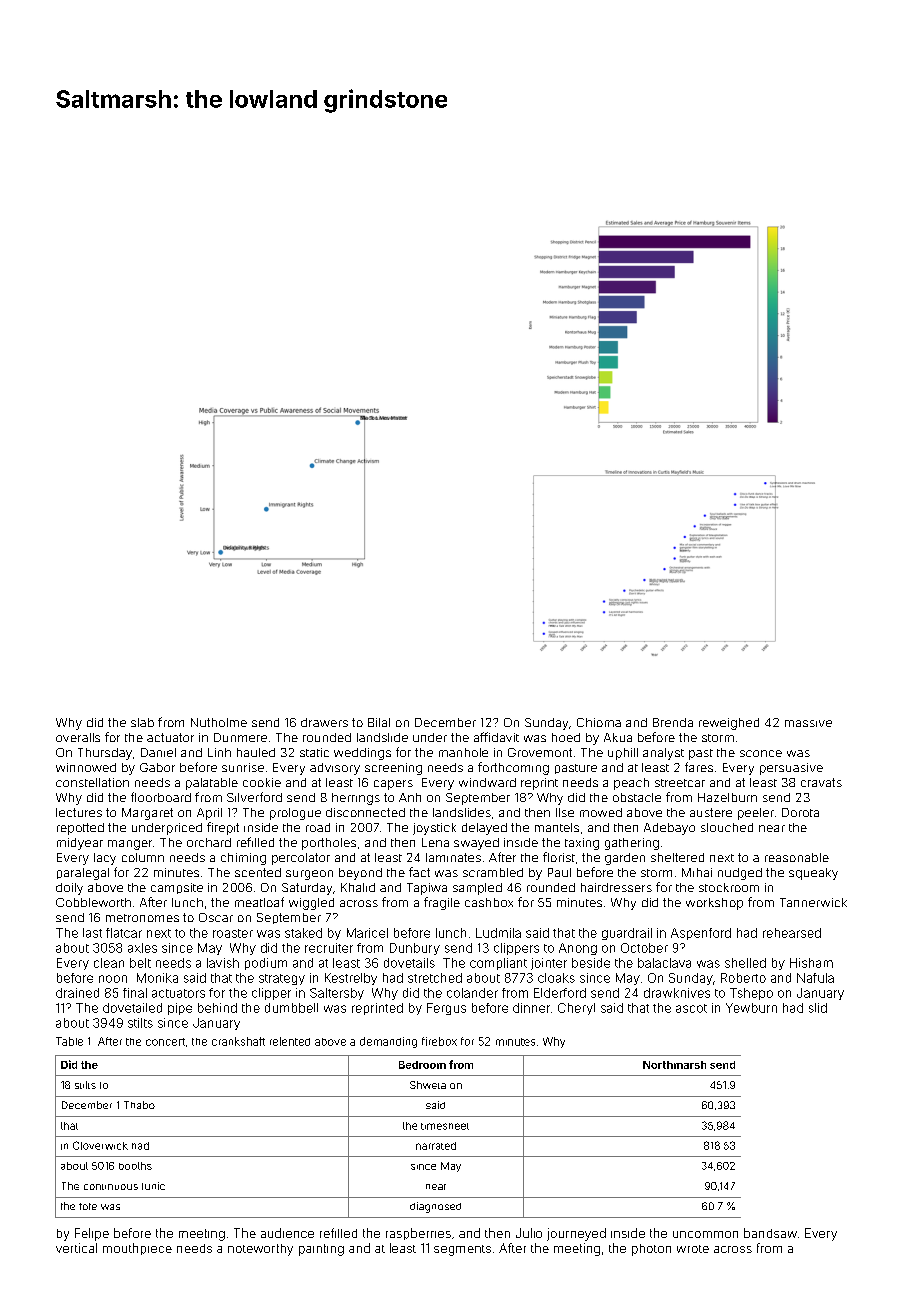 Image resolution: width=908 pixels, height=1316 pixels. Describe the element at coordinates (727, 827) in the image. I see `slouched` at that location.
